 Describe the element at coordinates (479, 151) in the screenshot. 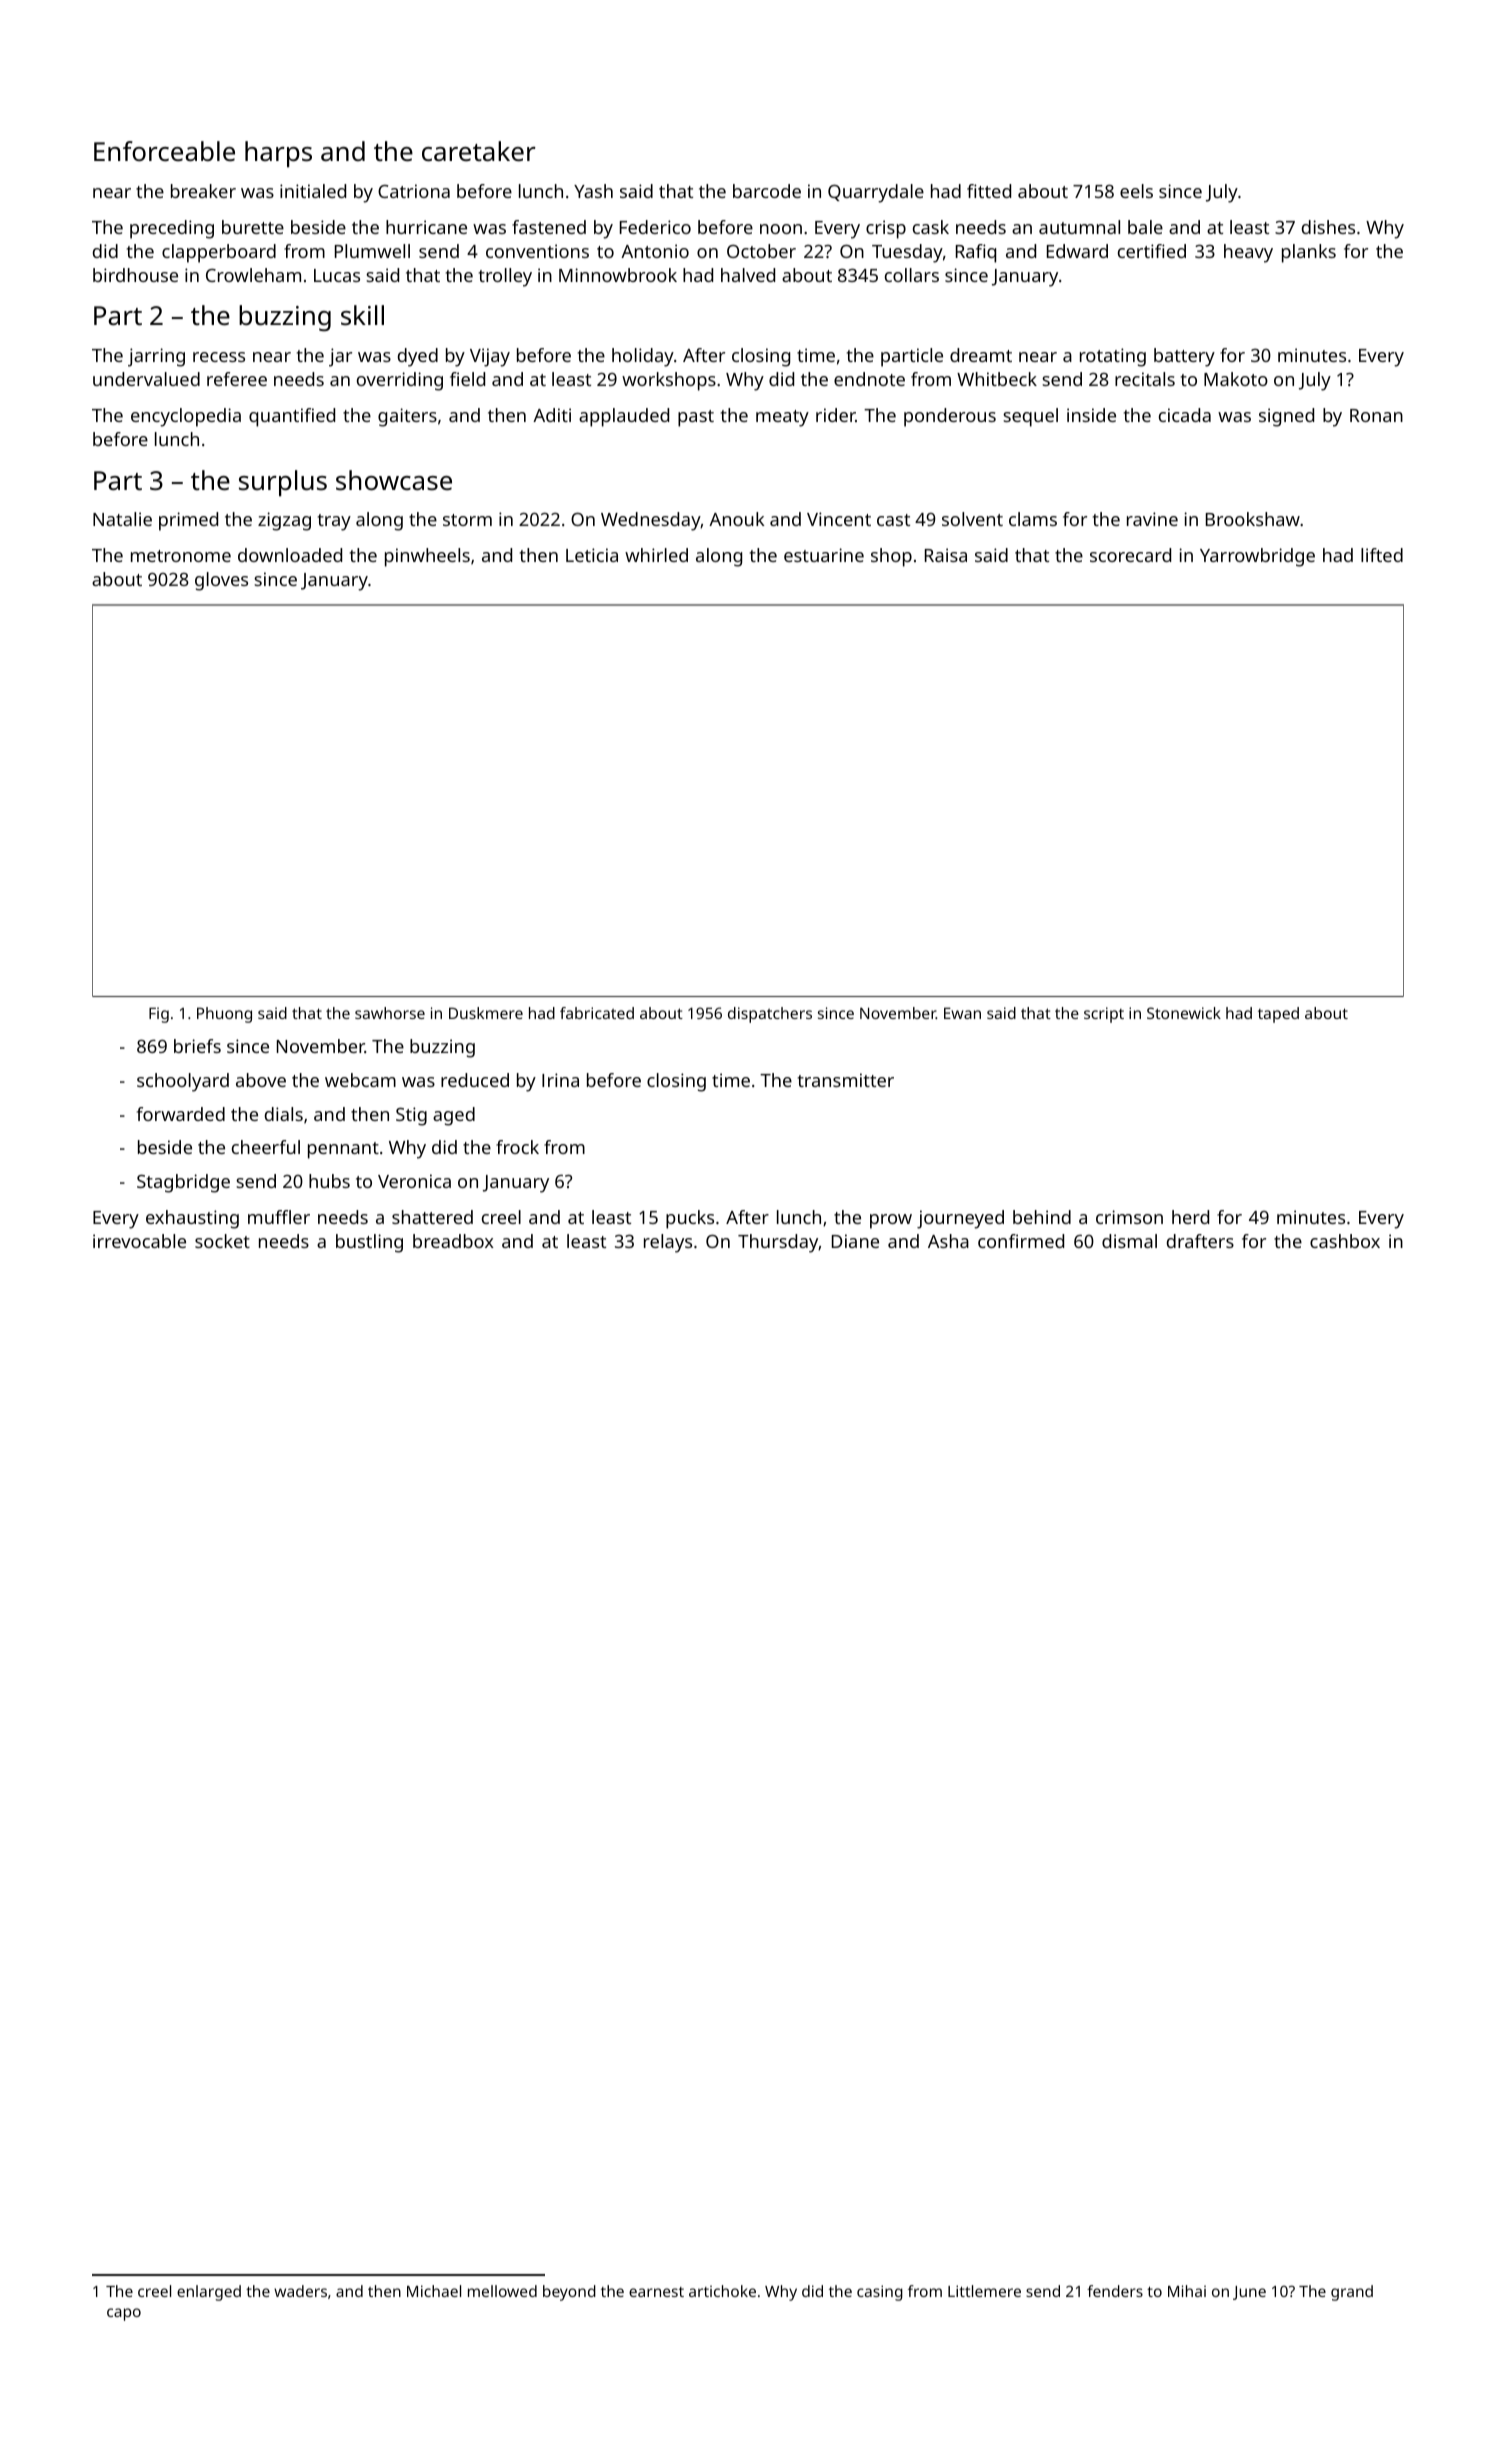

I see `caretaker` at that location.
